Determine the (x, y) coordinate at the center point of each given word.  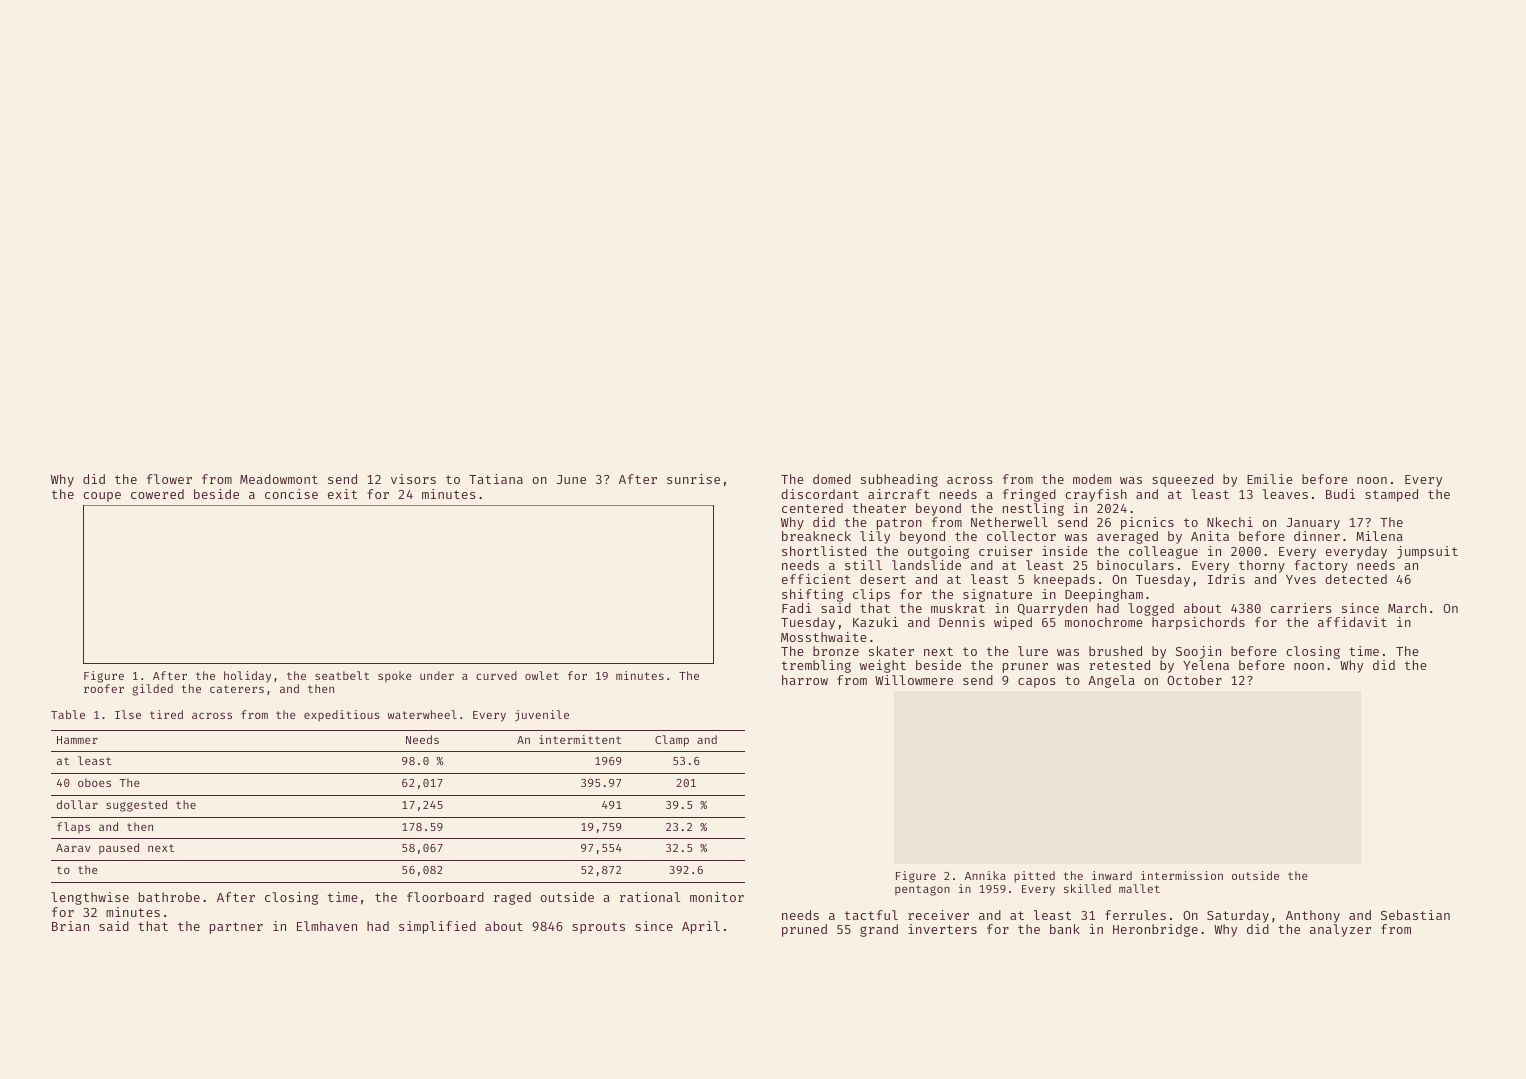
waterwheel (422, 714)
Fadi (796, 608)
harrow (805, 680)
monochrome (1104, 622)
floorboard (445, 897)
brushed (1115, 651)
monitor (717, 897)
